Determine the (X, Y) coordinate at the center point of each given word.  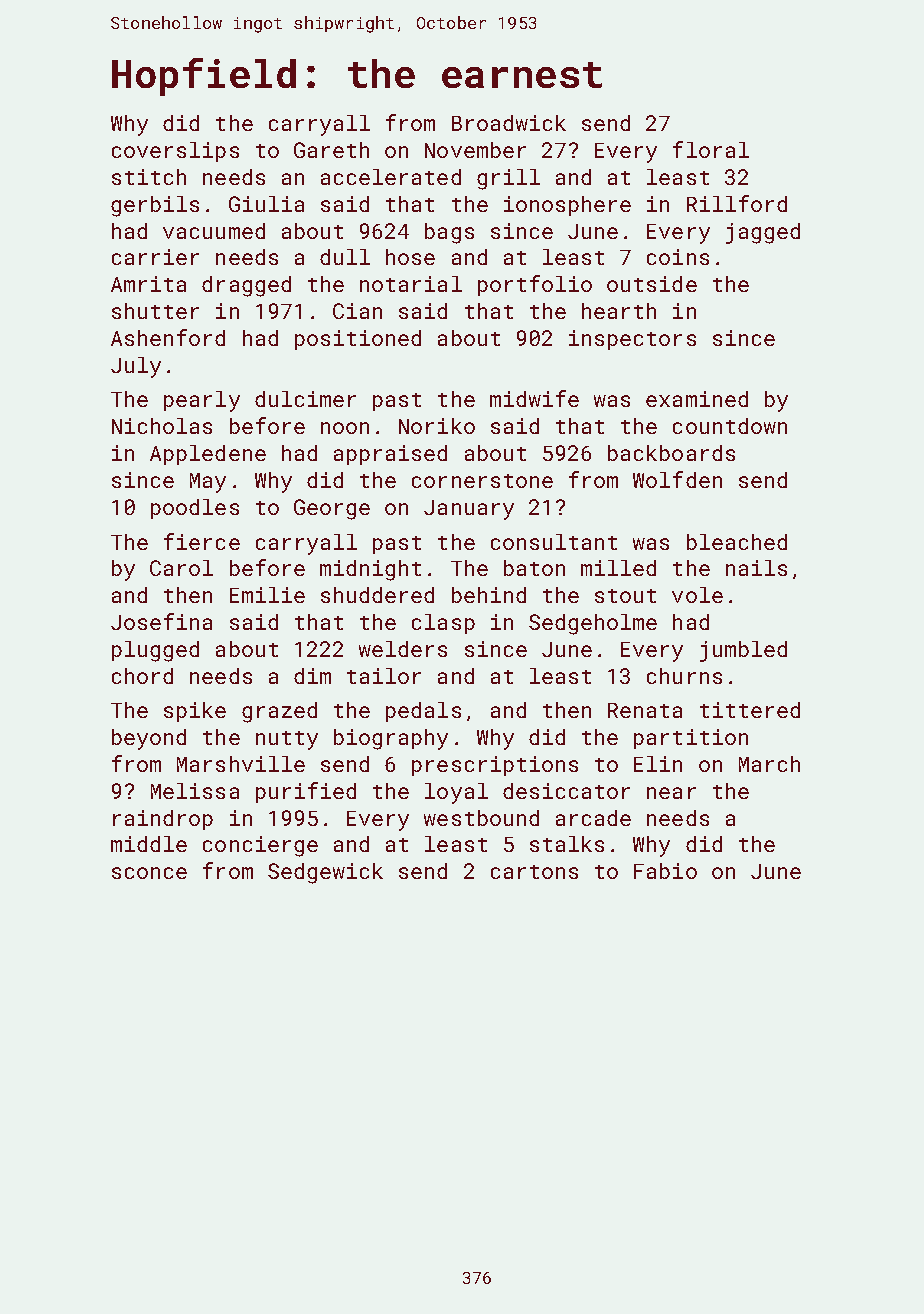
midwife (534, 398)
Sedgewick (325, 873)
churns (684, 676)
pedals (423, 712)
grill (508, 179)
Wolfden (677, 479)
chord (142, 676)
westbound (481, 818)
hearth (619, 311)
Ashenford (168, 337)
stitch (149, 177)
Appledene (208, 455)
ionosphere (567, 206)
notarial (411, 284)
